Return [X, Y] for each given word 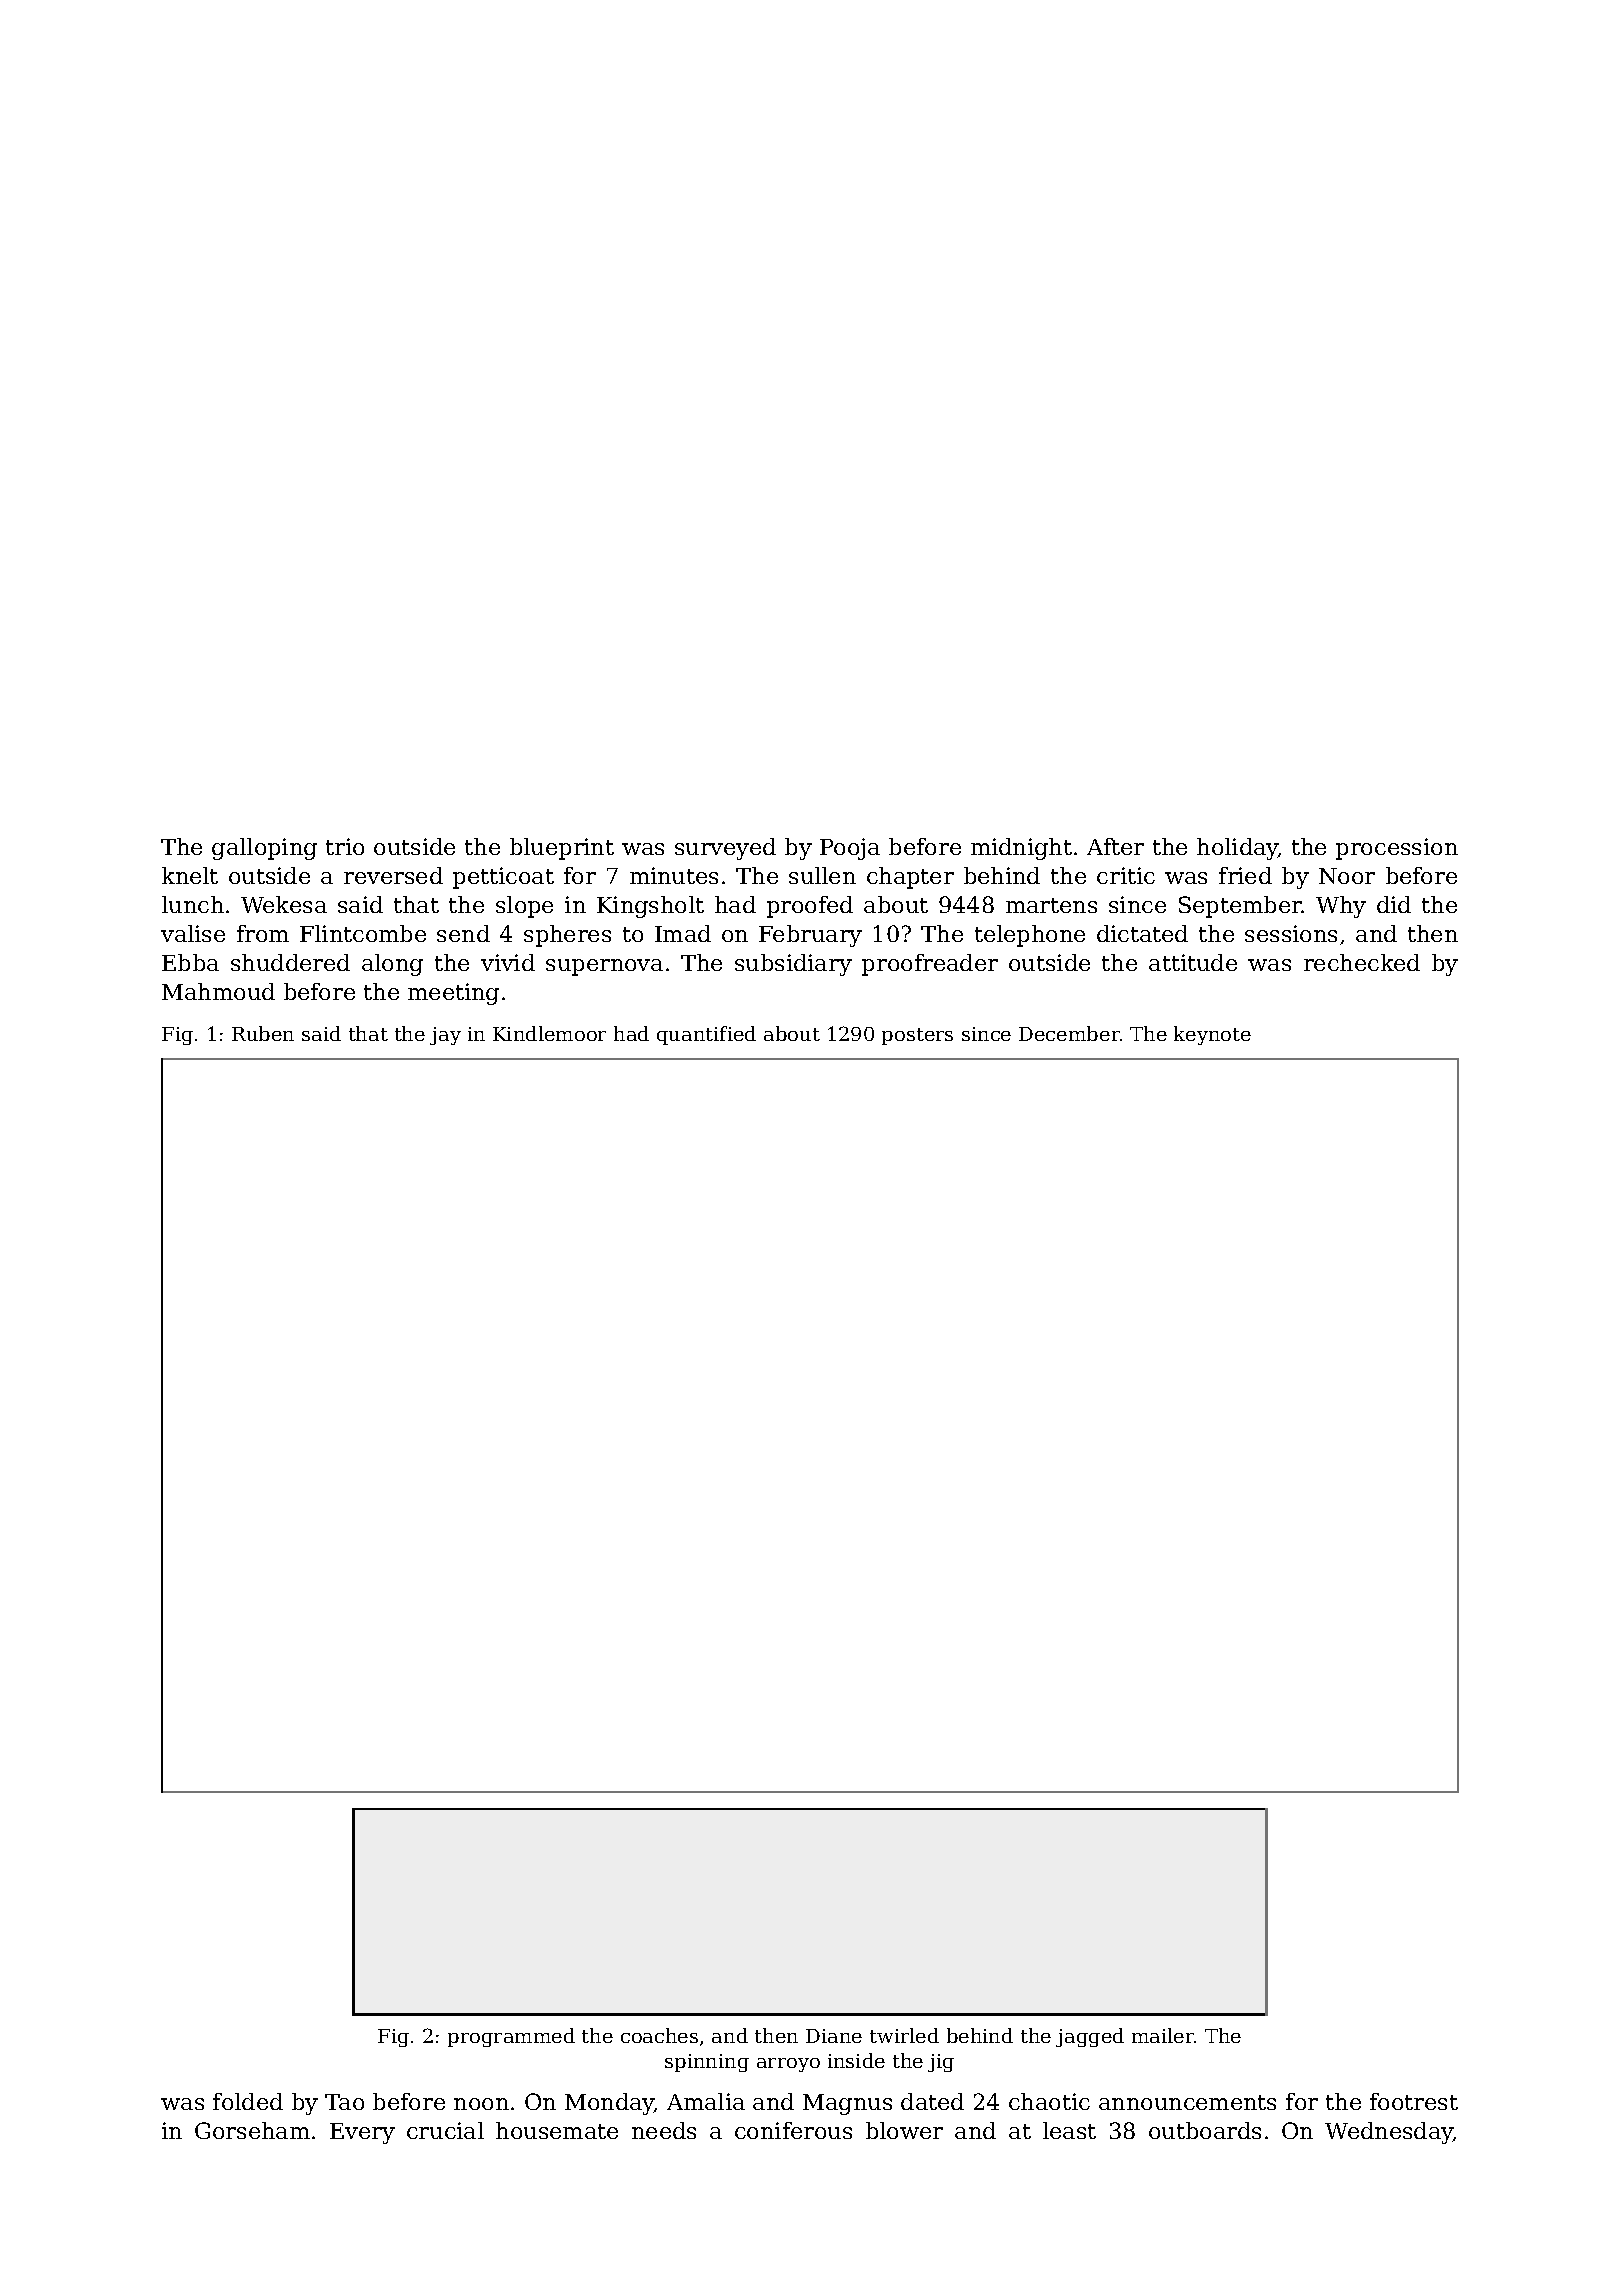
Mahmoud [218, 991]
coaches [659, 2035]
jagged [1090, 2037]
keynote [1212, 1035]
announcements [1187, 2102]
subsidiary [793, 965]
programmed [511, 2037]
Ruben [263, 1033]
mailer [1163, 2035]
